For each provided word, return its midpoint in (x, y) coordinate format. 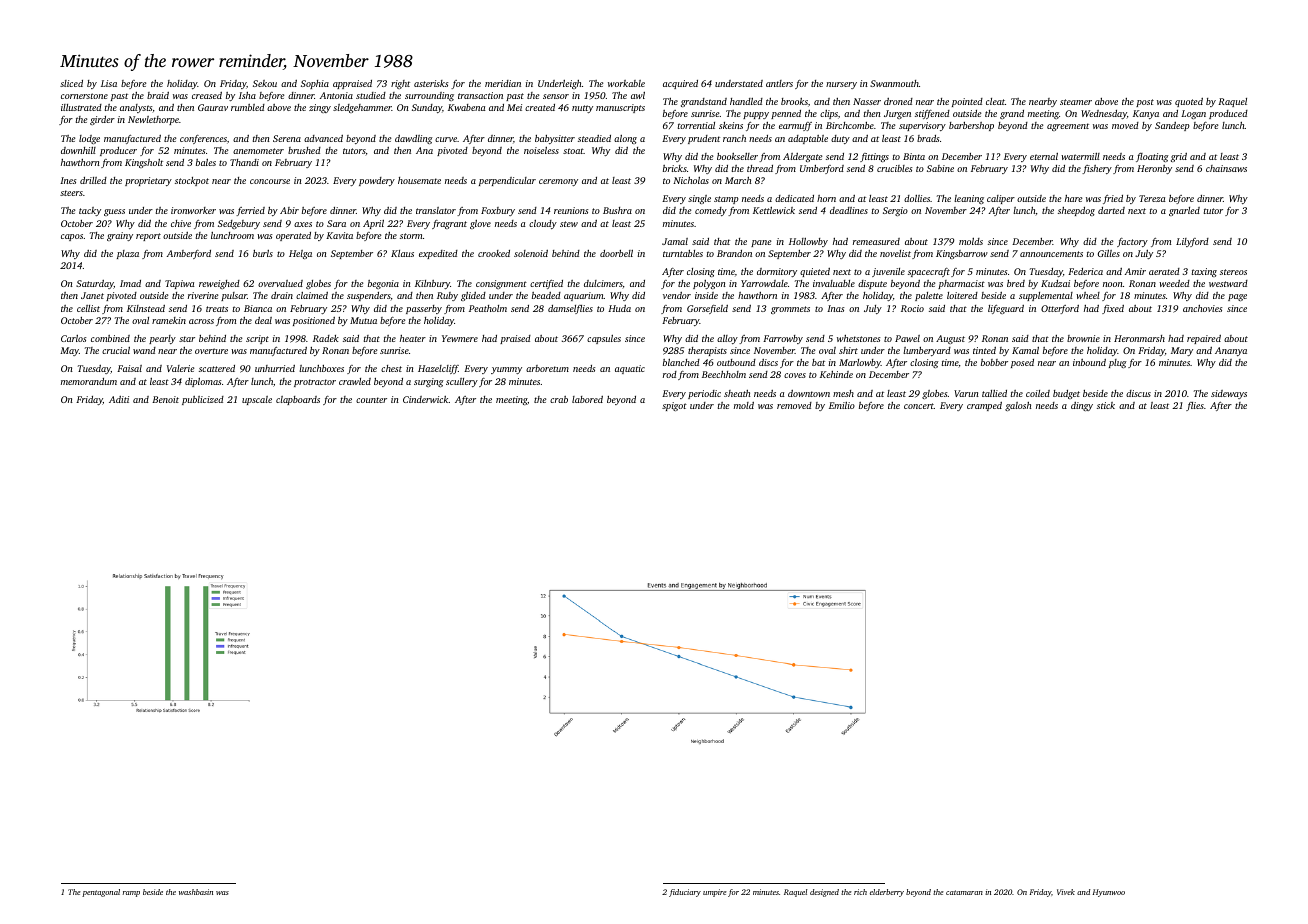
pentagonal (101, 893)
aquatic (630, 369)
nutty (582, 109)
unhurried (275, 368)
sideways (1229, 394)
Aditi (119, 399)
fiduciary (685, 893)
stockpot (192, 181)
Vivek (1066, 892)
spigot (674, 406)
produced (1228, 114)
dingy (1082, 406)
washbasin (196, 892)
